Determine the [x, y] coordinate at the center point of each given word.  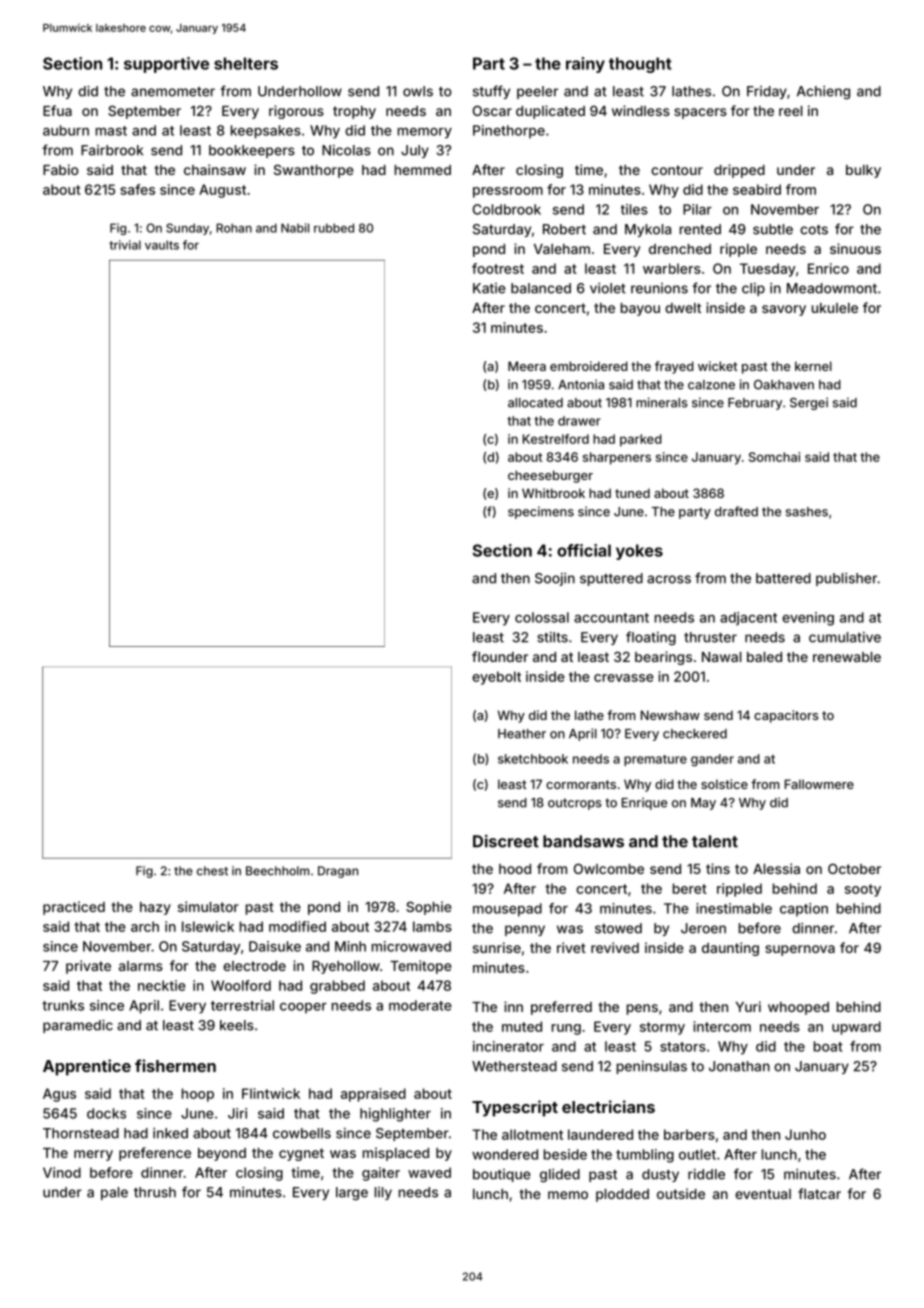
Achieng [823, 93]
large [352, 1194]
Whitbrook [553, 493]
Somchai [774, 457]
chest [212, 871]
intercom [722, 1026]
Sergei [809, 403]
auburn [66, 130]
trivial [125, 245]
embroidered [589, 366]
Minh [350, 946]
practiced [74, 908]
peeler [537, 92]
